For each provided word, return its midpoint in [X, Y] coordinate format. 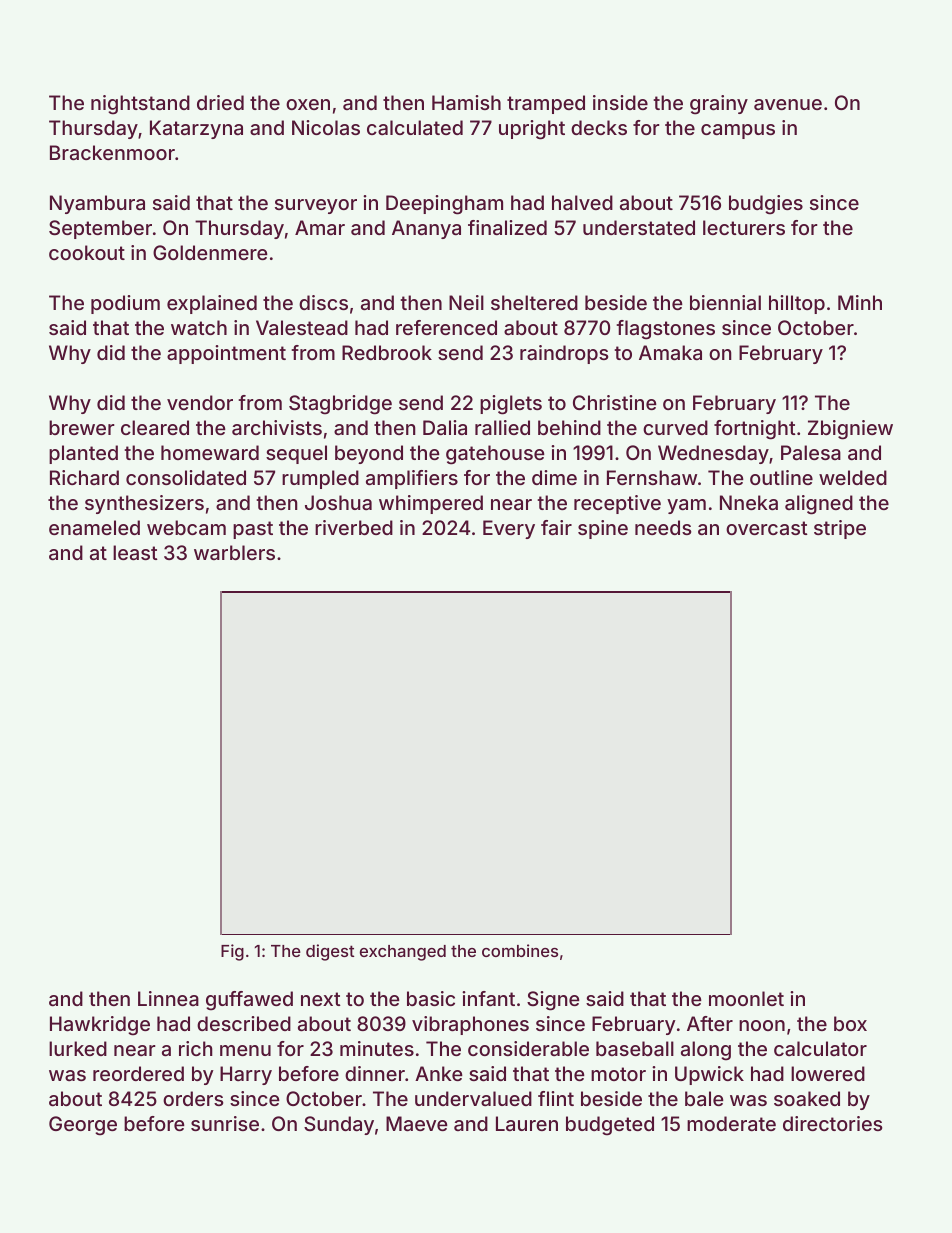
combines [520, 950]
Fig [232, 952]
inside [620, 102]
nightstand [140, 105]
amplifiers [412, 479]
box [850, 1023]
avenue [788, 104]
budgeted [610, 1126]
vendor [200, 402]
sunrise [225, 1123]
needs [663, 527]
